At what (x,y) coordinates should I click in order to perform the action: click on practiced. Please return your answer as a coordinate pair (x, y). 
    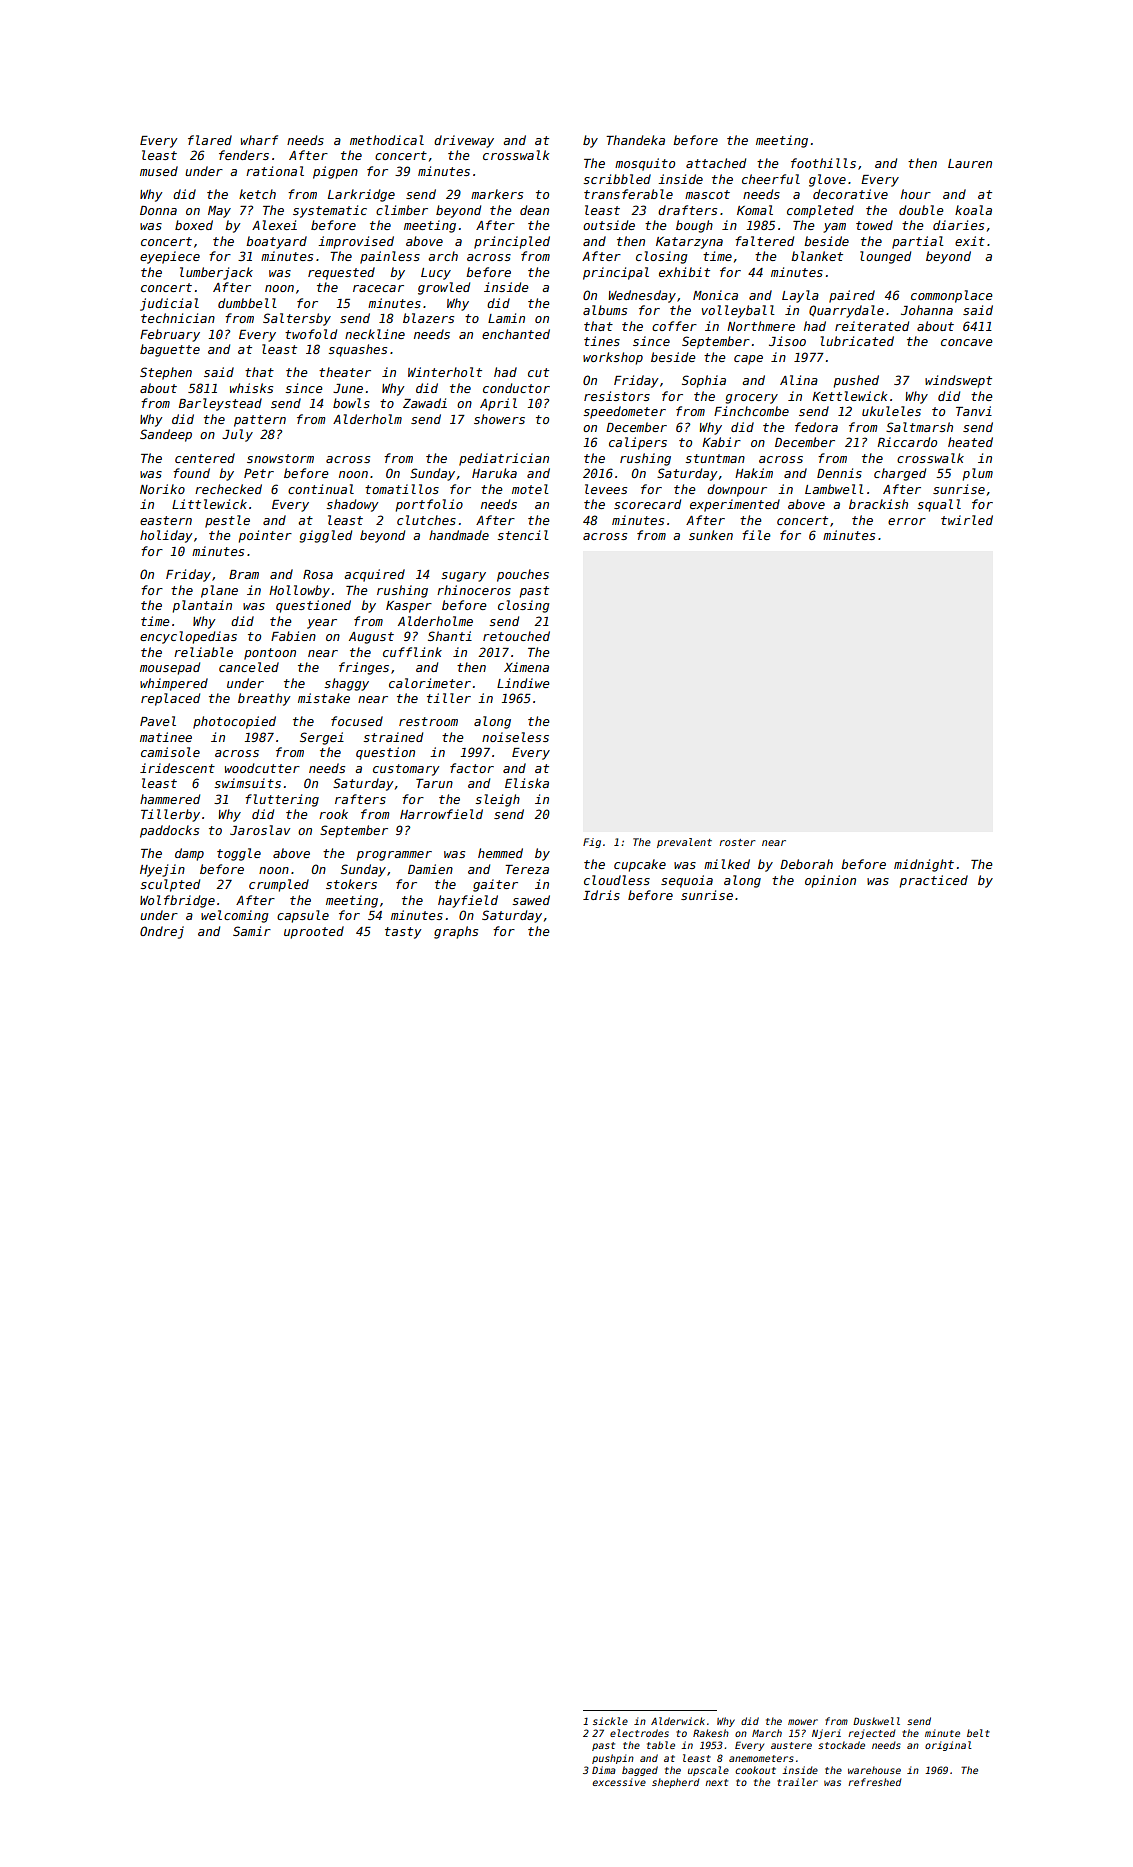
    Looking at the image, I should click on (934, 881).
